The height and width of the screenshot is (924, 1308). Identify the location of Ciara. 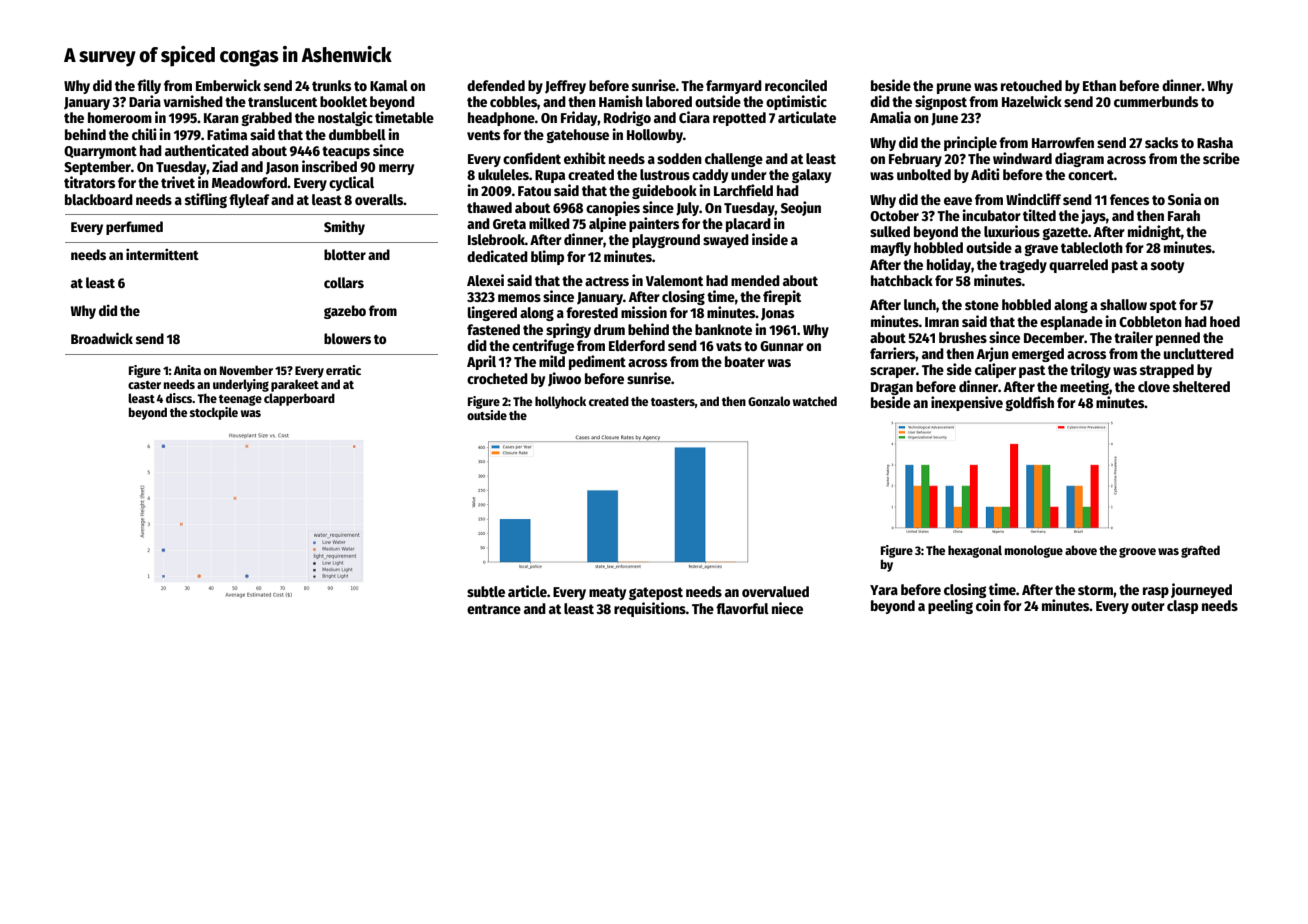
(694, 117).
